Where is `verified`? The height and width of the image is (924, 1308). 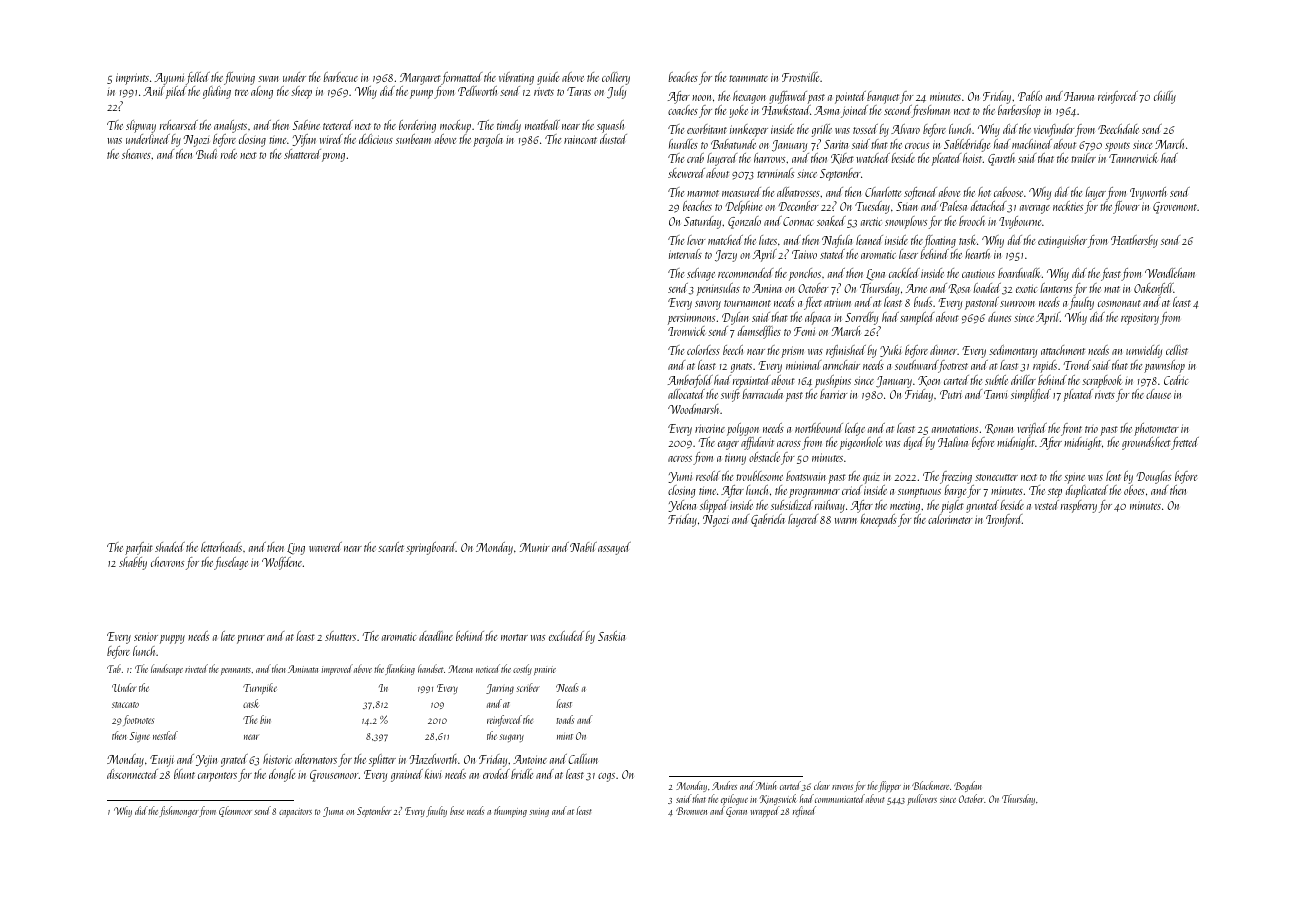 verified is located at coordinates (1032, 429).
